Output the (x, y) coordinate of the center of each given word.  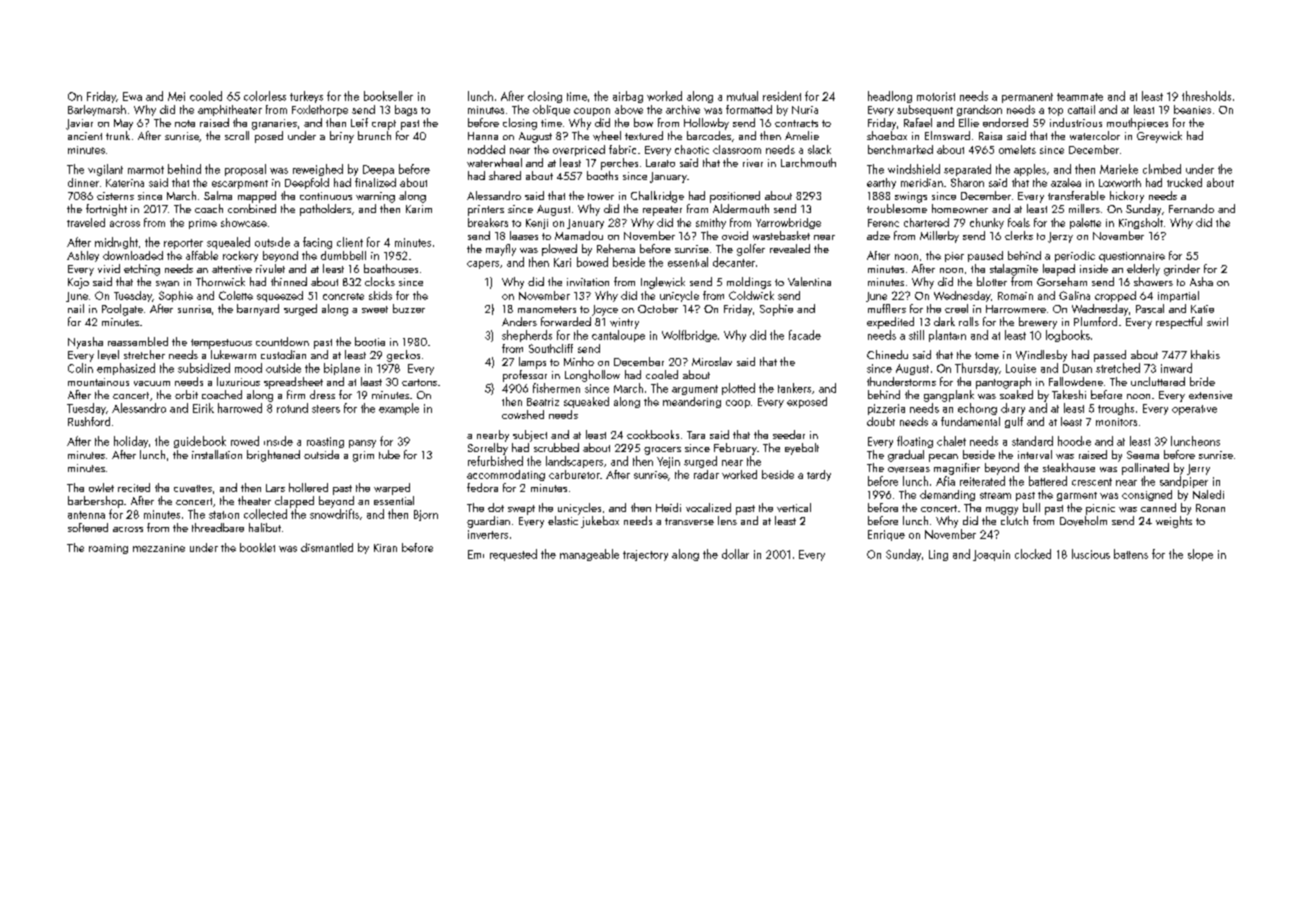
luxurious (238, 381)
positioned (735, 197)
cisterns (115, 196)
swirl (1217, 321)
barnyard (258, 310)
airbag (628, 97)
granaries (274, 124)
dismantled (327, 547)
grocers (662, 451)
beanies (1192, 109)
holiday (131, 442)
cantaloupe (618, 336)
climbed (1162, 169)
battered (1048, 481)
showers (1153, 281)
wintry (624, 323)
